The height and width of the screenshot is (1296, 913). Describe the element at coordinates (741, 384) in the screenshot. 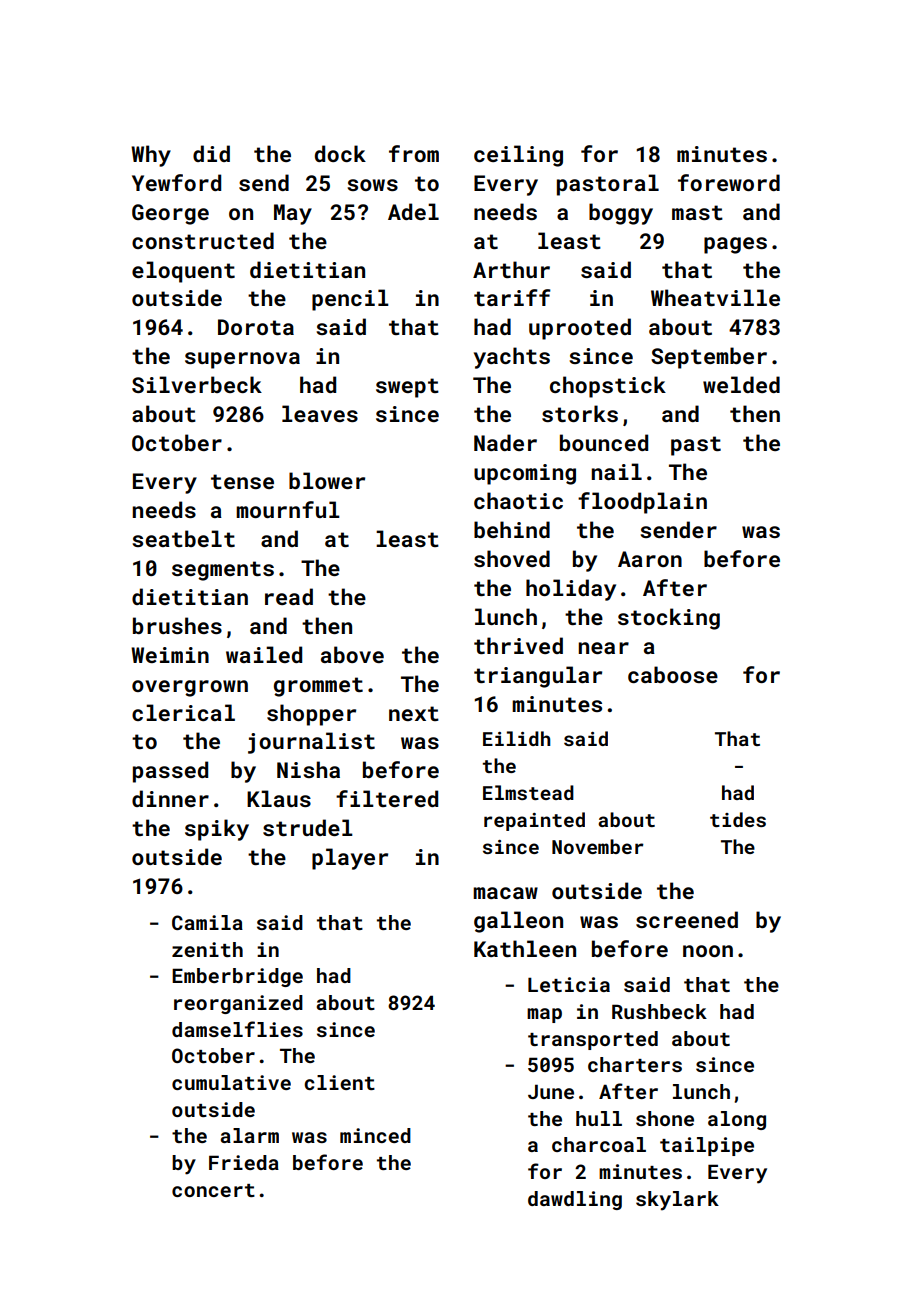

I see `welded` at that location.
